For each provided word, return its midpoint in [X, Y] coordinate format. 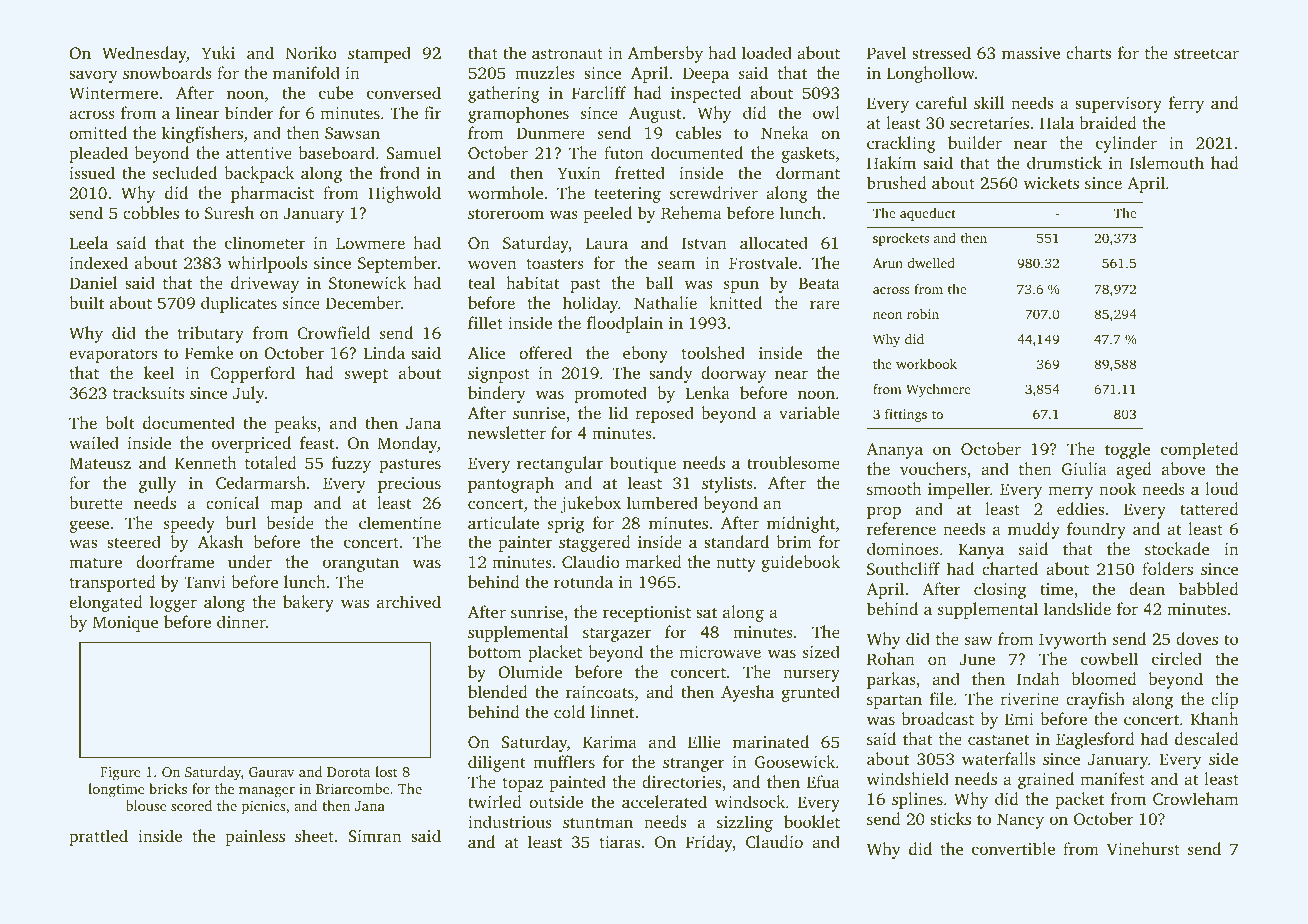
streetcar [1206, 54]
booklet [812, 821]
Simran [374, 836]
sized [821, 651]
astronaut [567, 54]
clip [1224, 700]
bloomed [1104, 678]
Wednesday [144, 54]
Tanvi [204, 582]
